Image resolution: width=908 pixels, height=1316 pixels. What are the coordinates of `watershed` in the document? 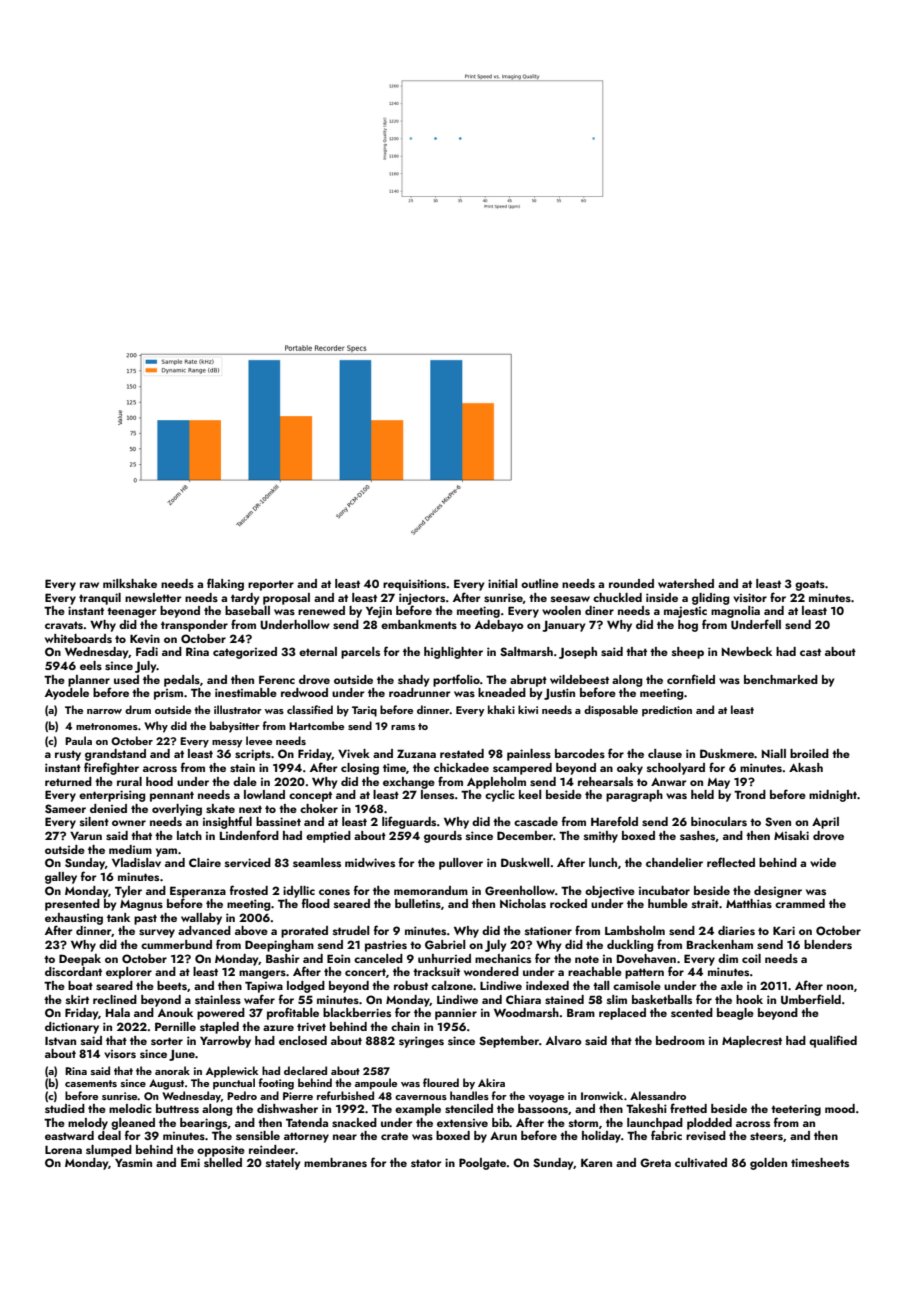 It's located at (686, 583).
